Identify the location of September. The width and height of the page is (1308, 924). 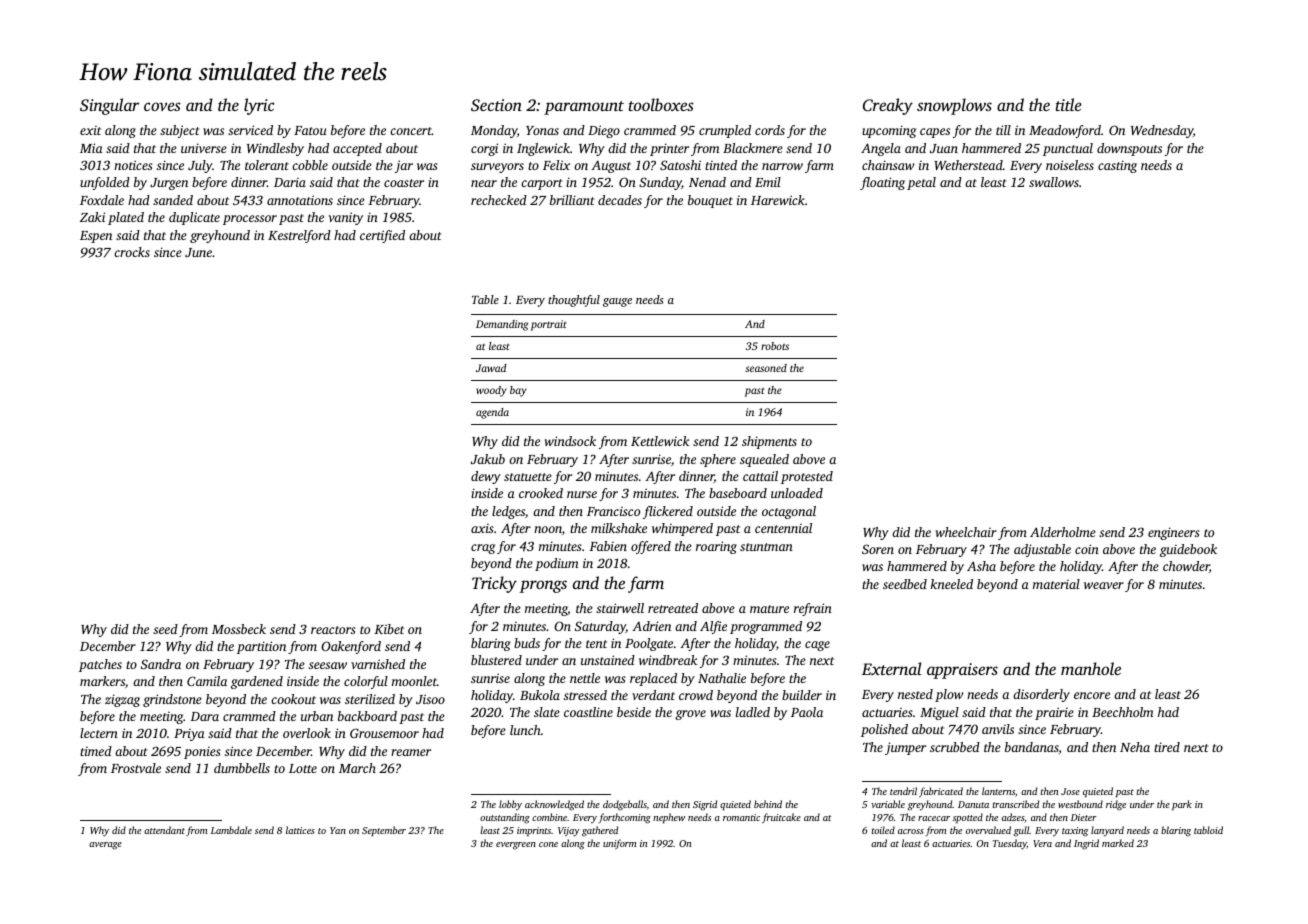
(384, 831).
